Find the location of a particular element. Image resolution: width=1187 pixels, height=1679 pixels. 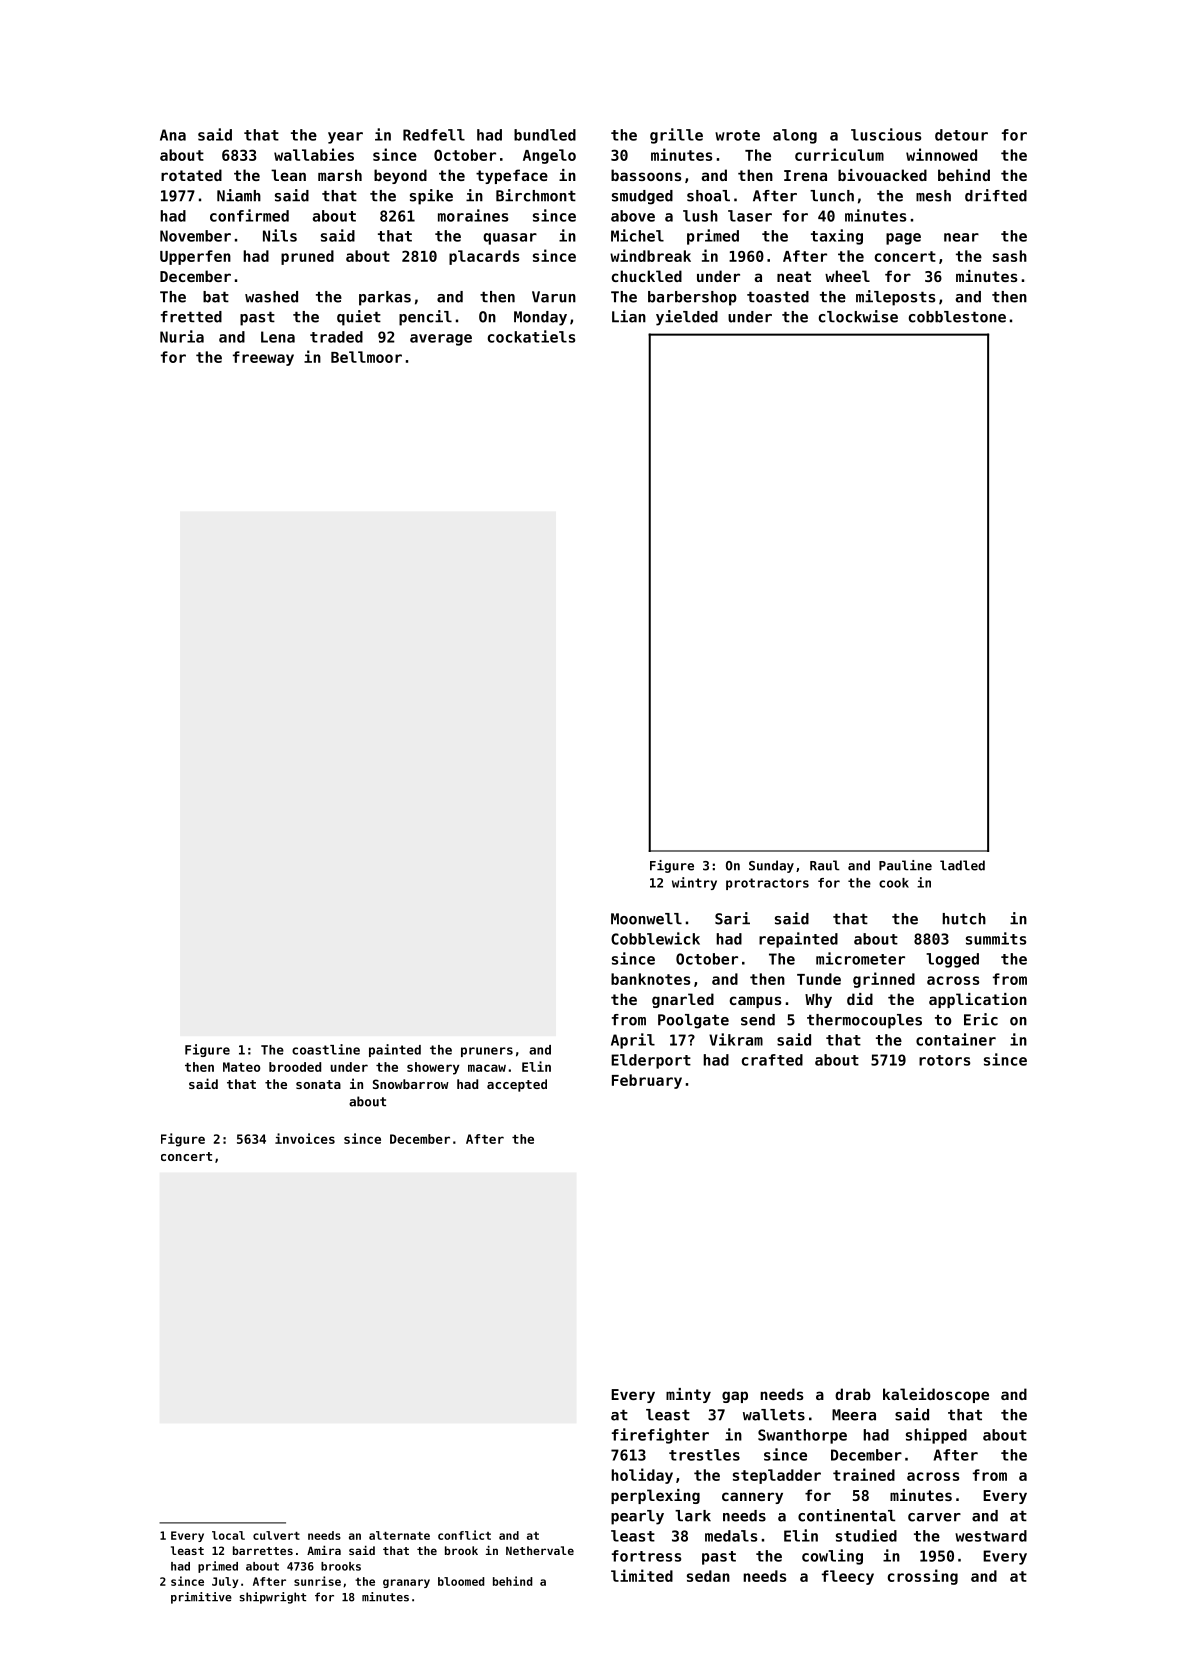

bundled is located at coordinates (545, 135).
